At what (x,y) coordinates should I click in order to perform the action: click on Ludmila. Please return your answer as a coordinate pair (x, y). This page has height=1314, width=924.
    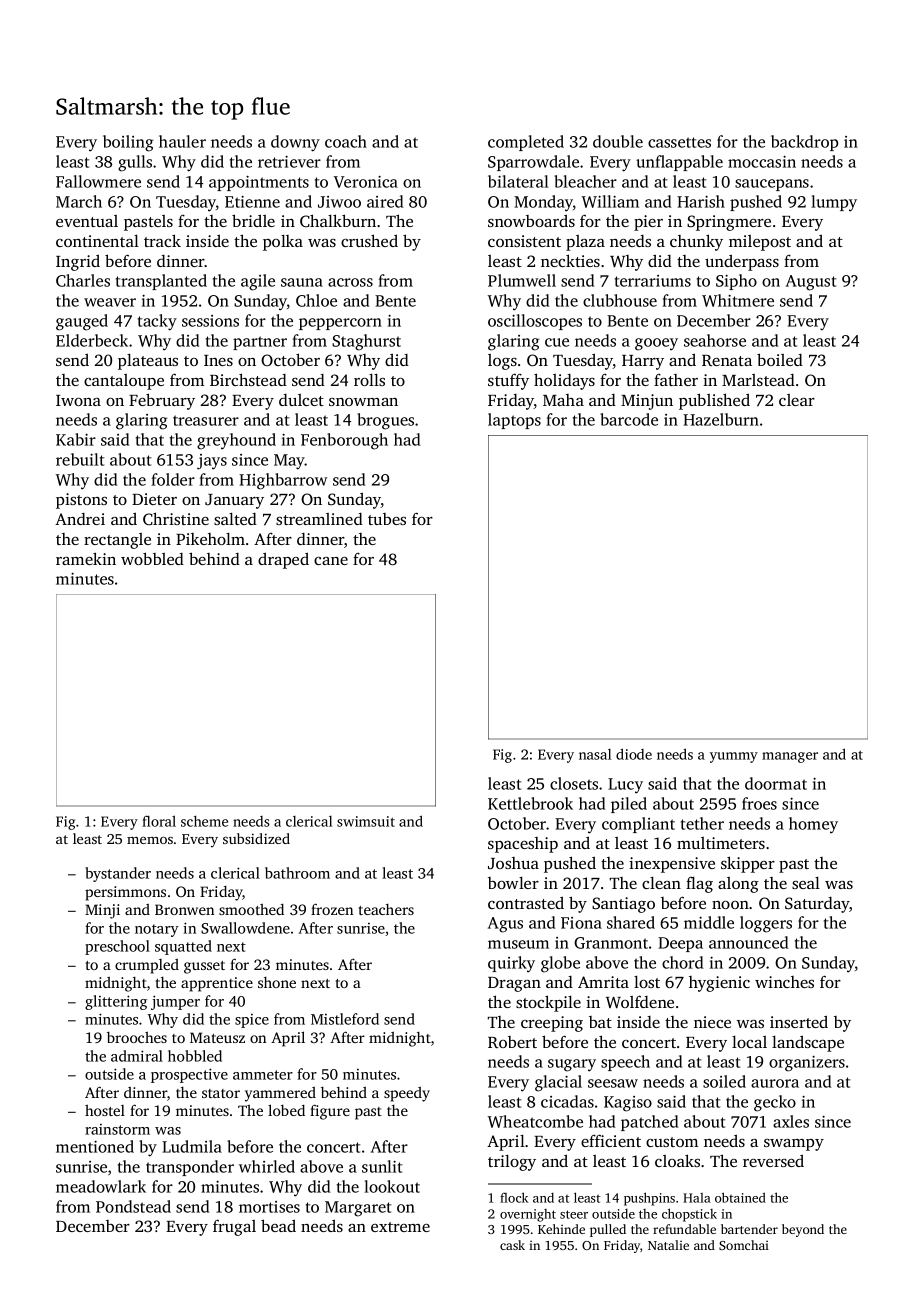
    Looking at the image, I should click on (192, 1146).
